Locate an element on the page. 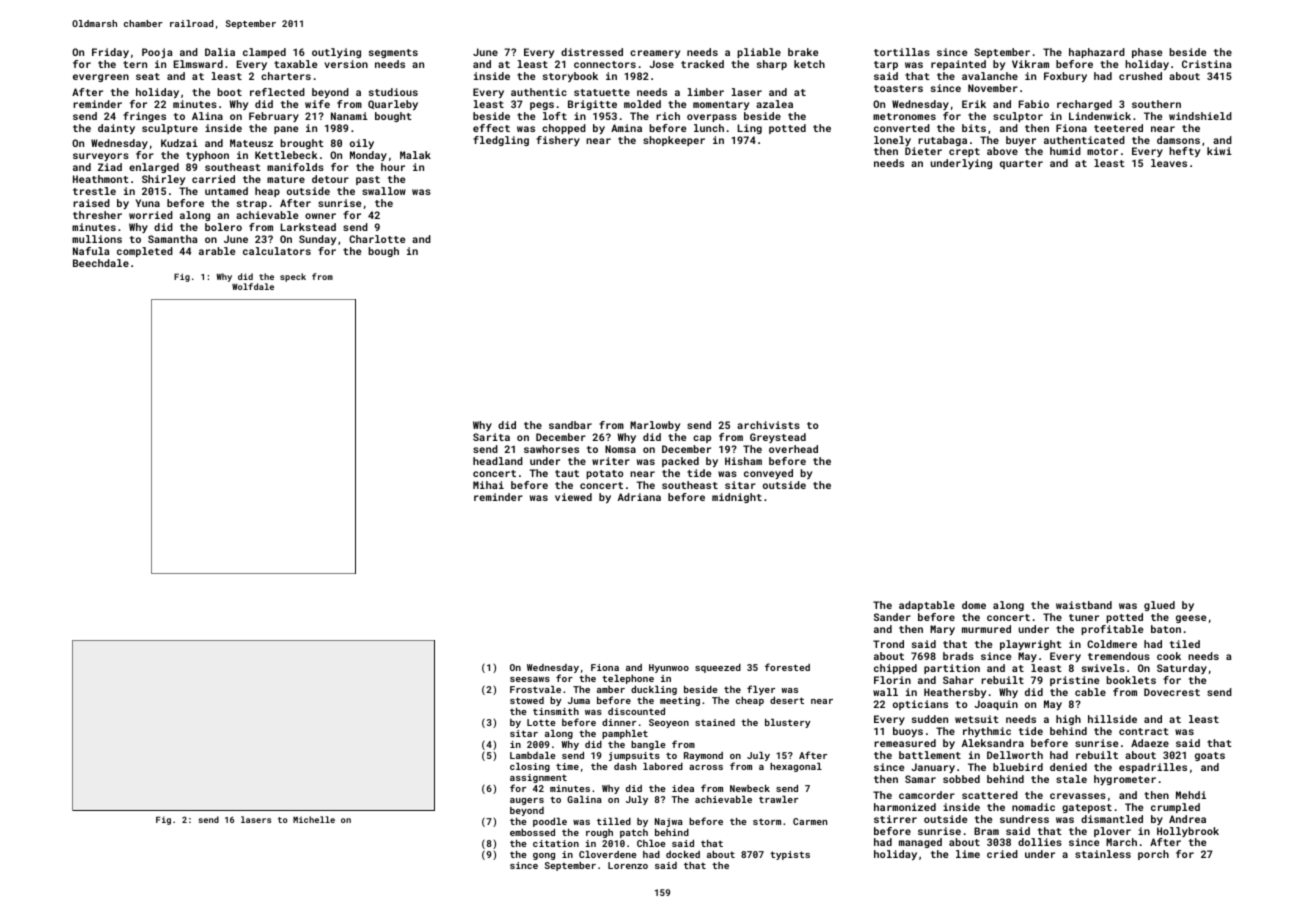 The width and height of the image is (1308, 924). Juma is located at coordinates (579, 700).
